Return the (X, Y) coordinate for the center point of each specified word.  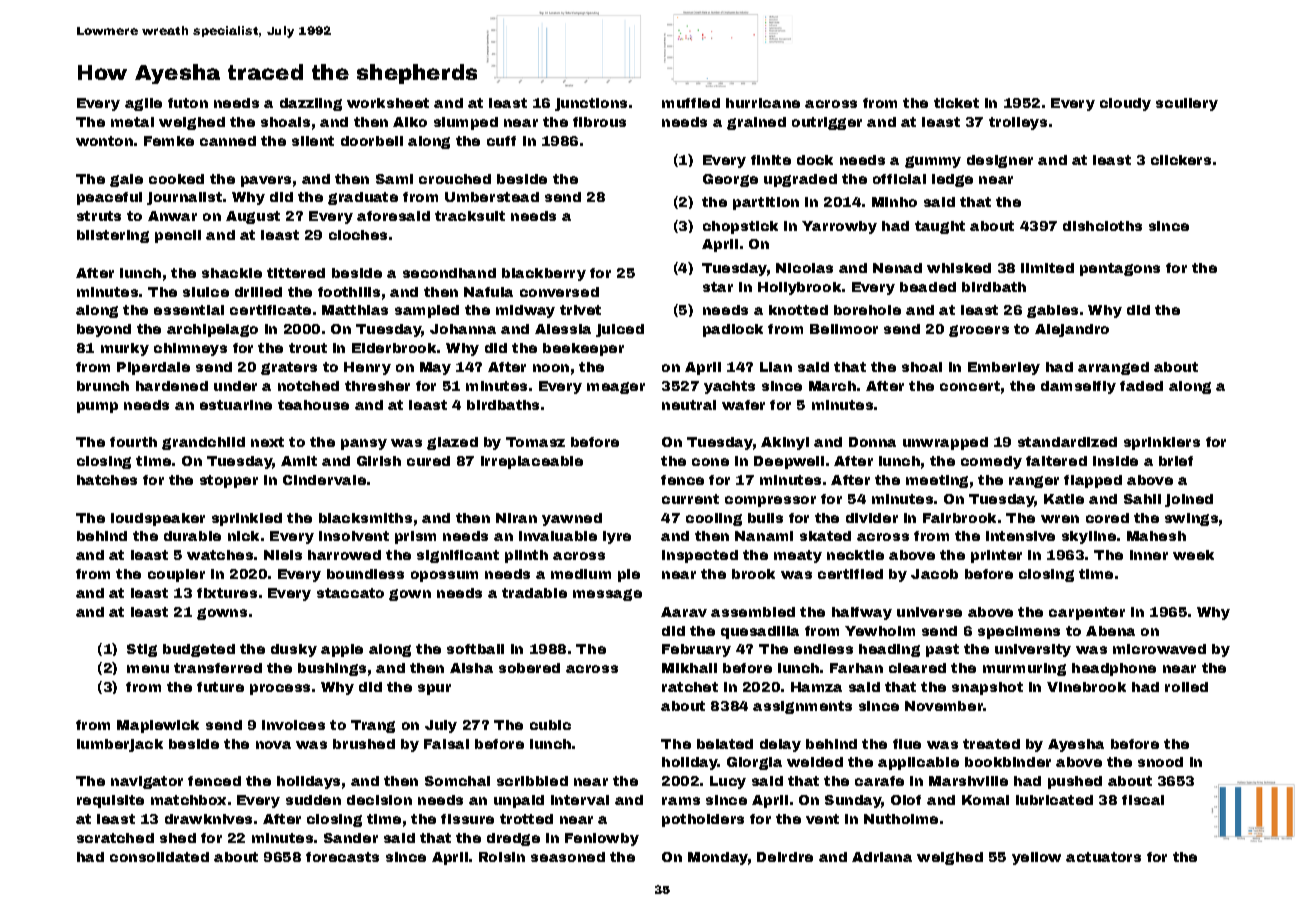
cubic (550, 725)
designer (1000, 161)
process (280, 689)
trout (308, 348)
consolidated (159, 857)
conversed (559, 292)
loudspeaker (158, 519)
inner (1149, 555)
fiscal (1143, 800)
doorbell (372, 141)
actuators (1103, 857)
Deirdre (785, 857)
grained (756, 123)
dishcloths (1102, 226)
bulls (765, 518)
